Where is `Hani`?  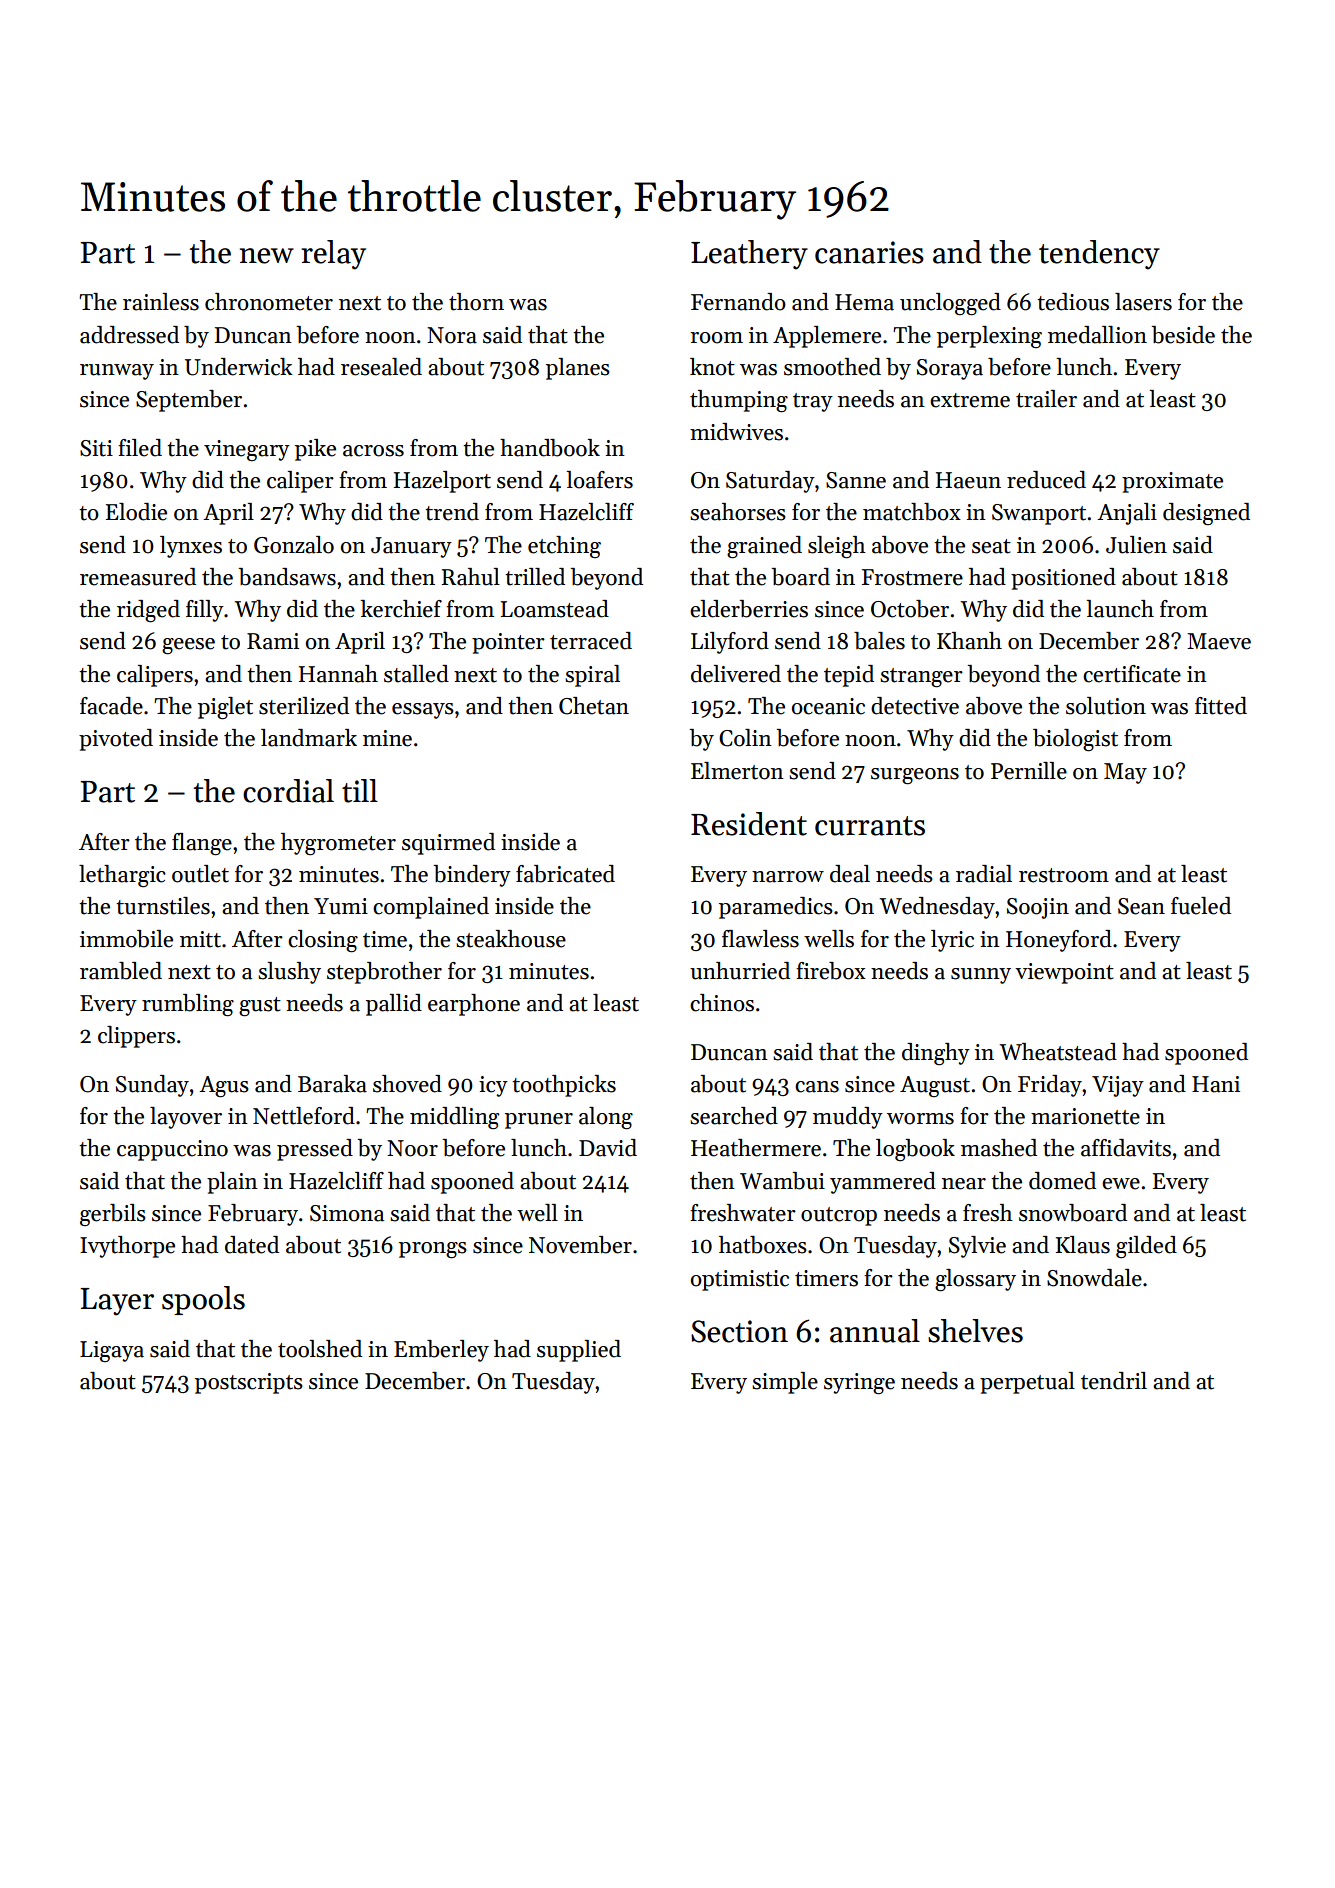 Hani is located at coordinates (1216, 1084).
